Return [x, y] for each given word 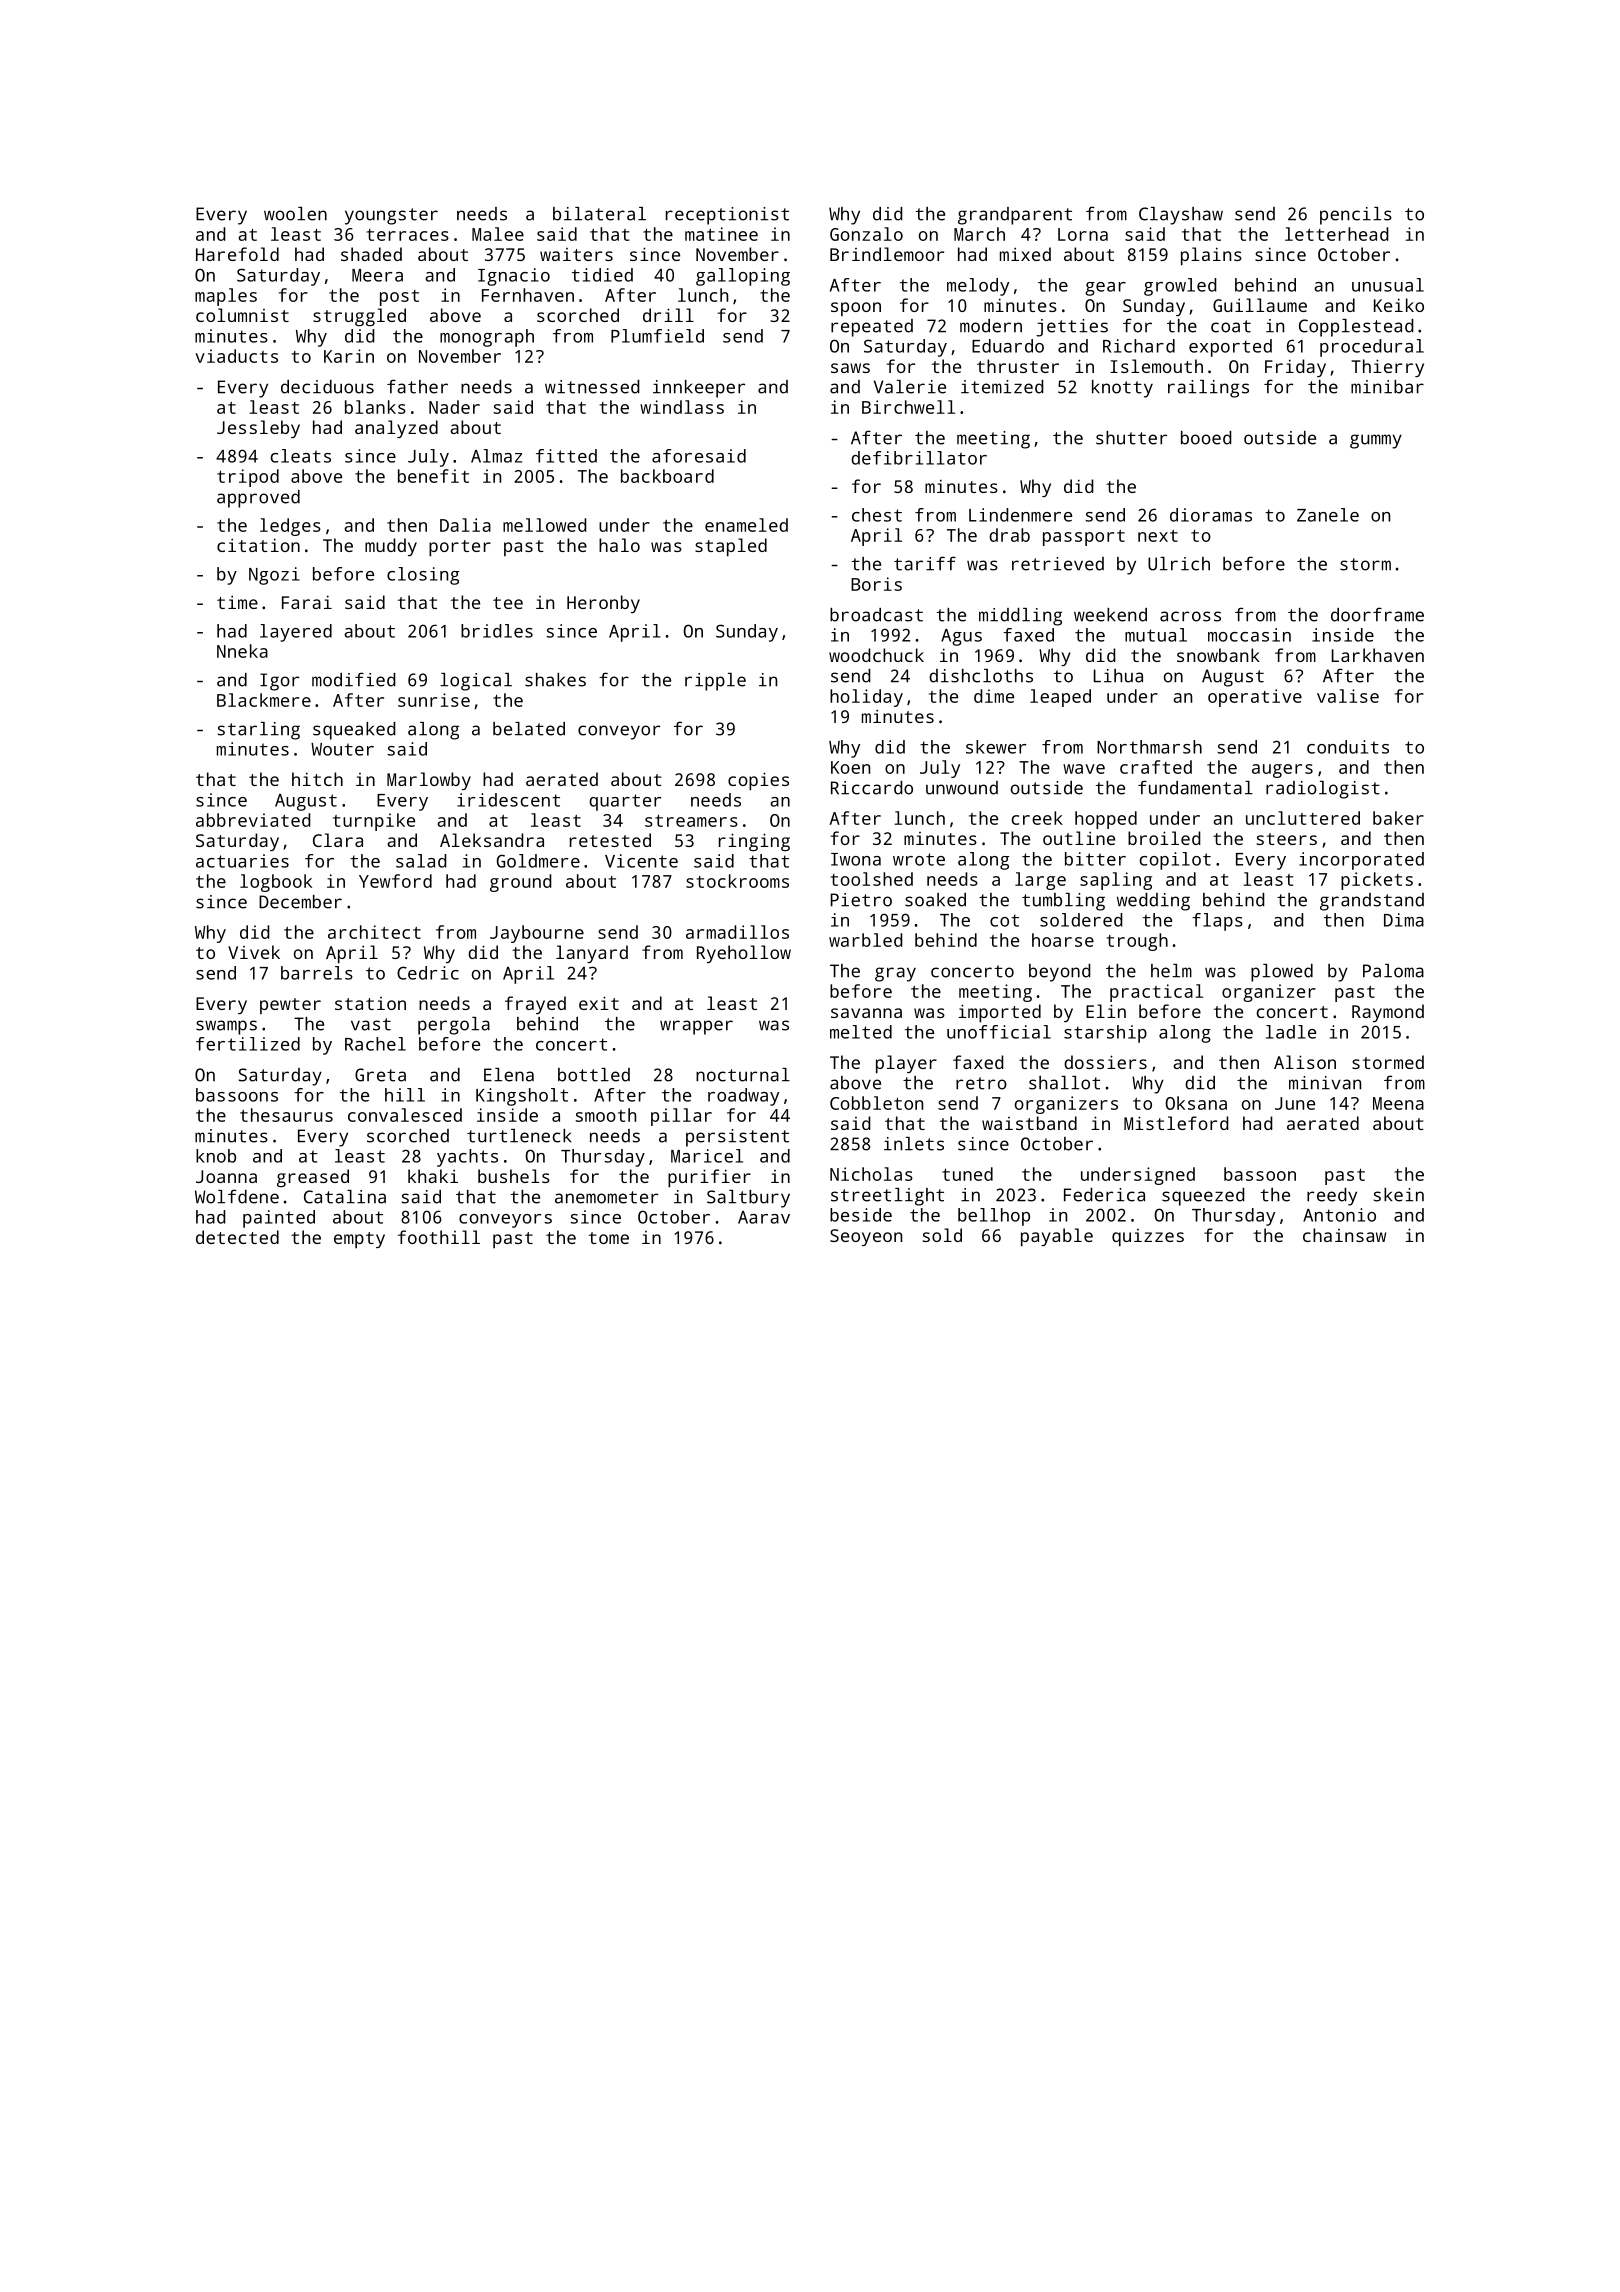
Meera [377, 275]
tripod [248, 478]
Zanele [1328, 515]
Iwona [856, 859]
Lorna [1083, 234]
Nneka [242, 651]
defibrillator [919, 458]
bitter [1095, 859]
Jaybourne [537, 934]
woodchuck [876, 655]
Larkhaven [1378, 655]
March [979, 234]
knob [216, 1156]
